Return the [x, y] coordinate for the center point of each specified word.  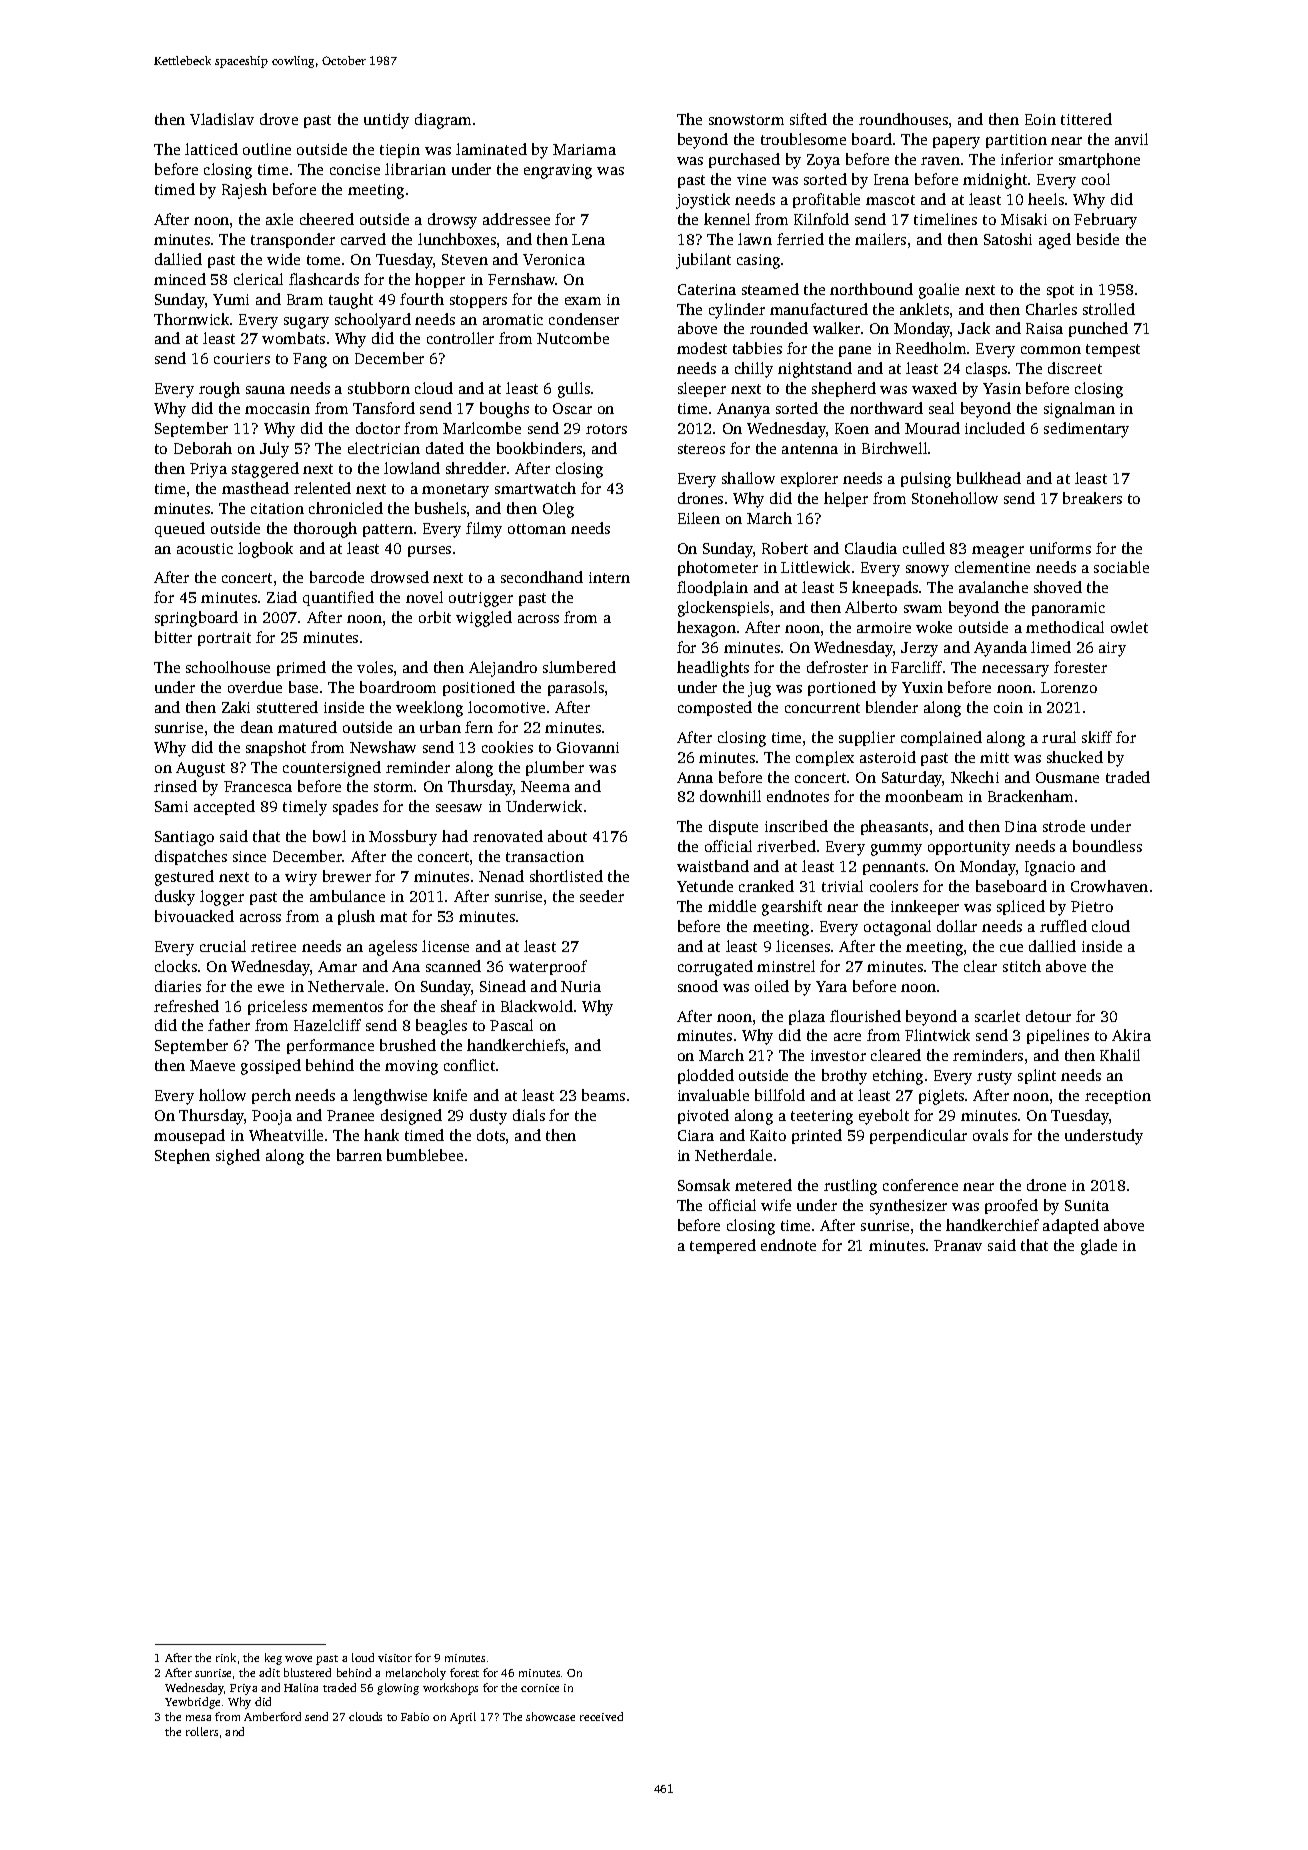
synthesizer [908, 1207]
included [995, 428]
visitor [395, 1658]
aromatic [513, 319]
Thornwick [191, 319]
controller [460, 338]
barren [359, 1155]
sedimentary [1086, 430]
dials [529, 1115]
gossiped [271, 1067]
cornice [540, 1688]
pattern [388, 530]
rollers [202, 1731]
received [601, 1716]
